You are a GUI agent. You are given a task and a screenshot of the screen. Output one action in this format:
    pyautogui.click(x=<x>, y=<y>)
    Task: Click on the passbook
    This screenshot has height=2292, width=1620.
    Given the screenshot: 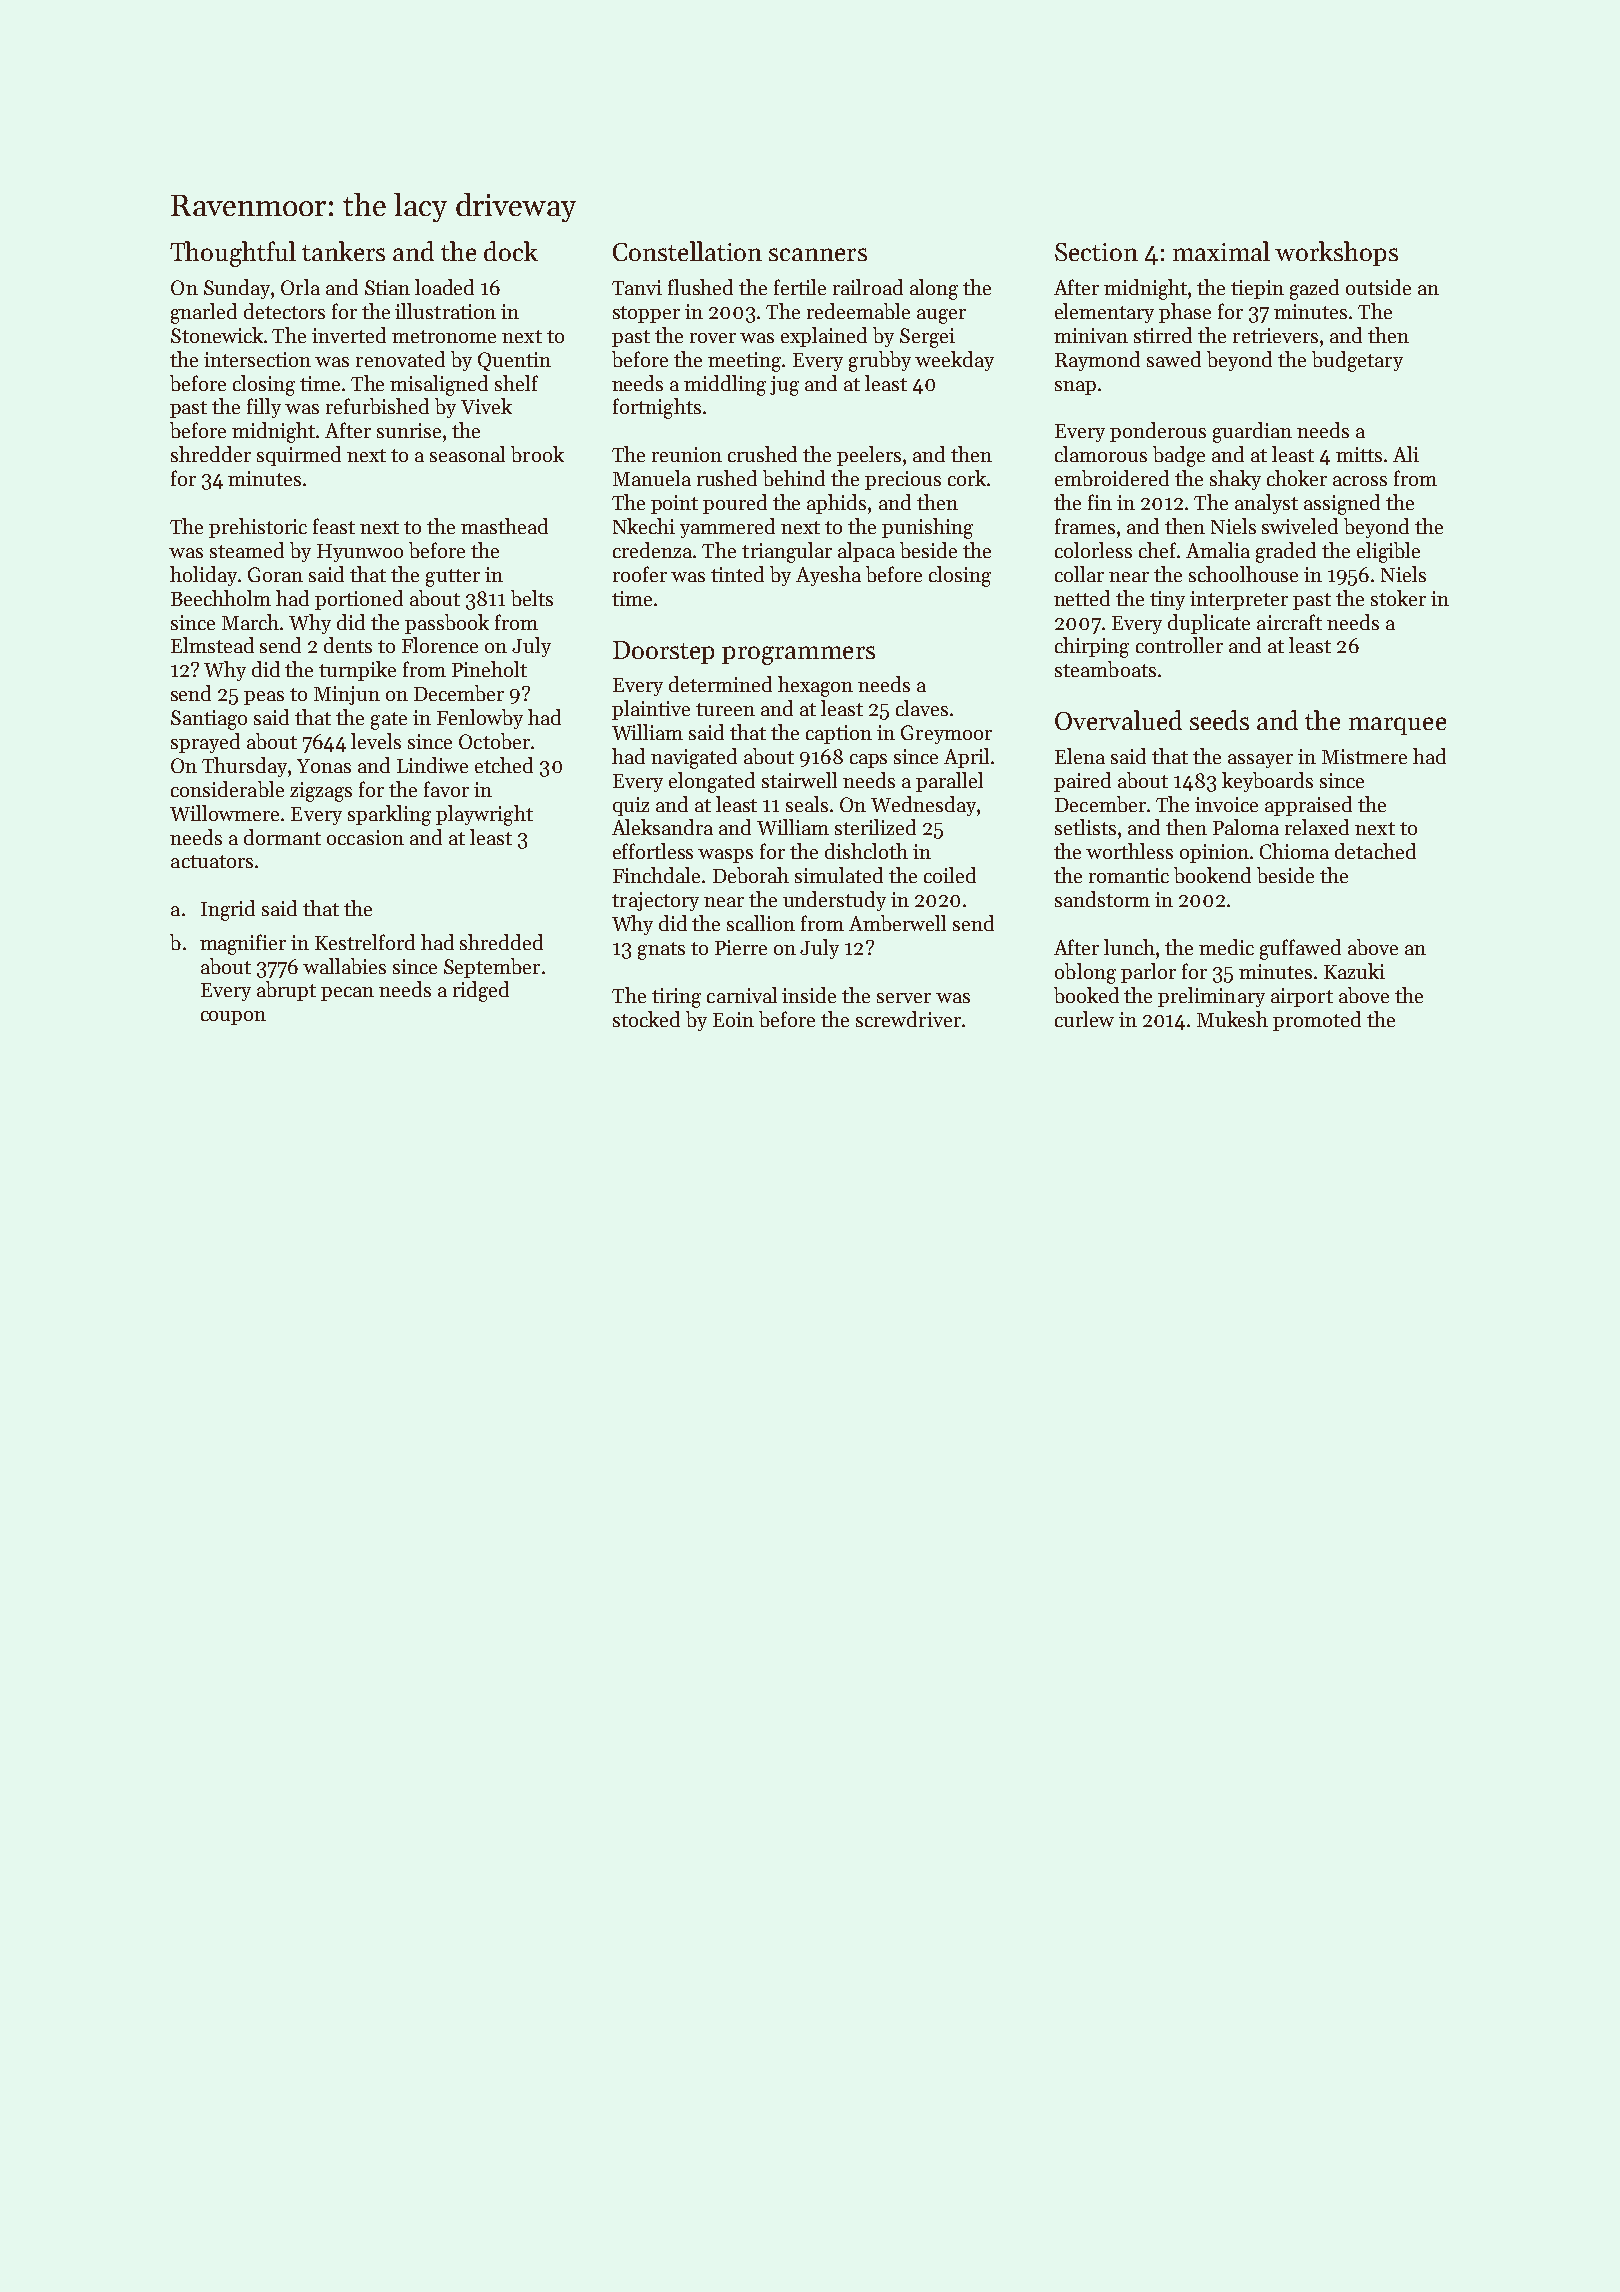 What is the action you would take?
    pyautogui.click(x=447, y=624)
